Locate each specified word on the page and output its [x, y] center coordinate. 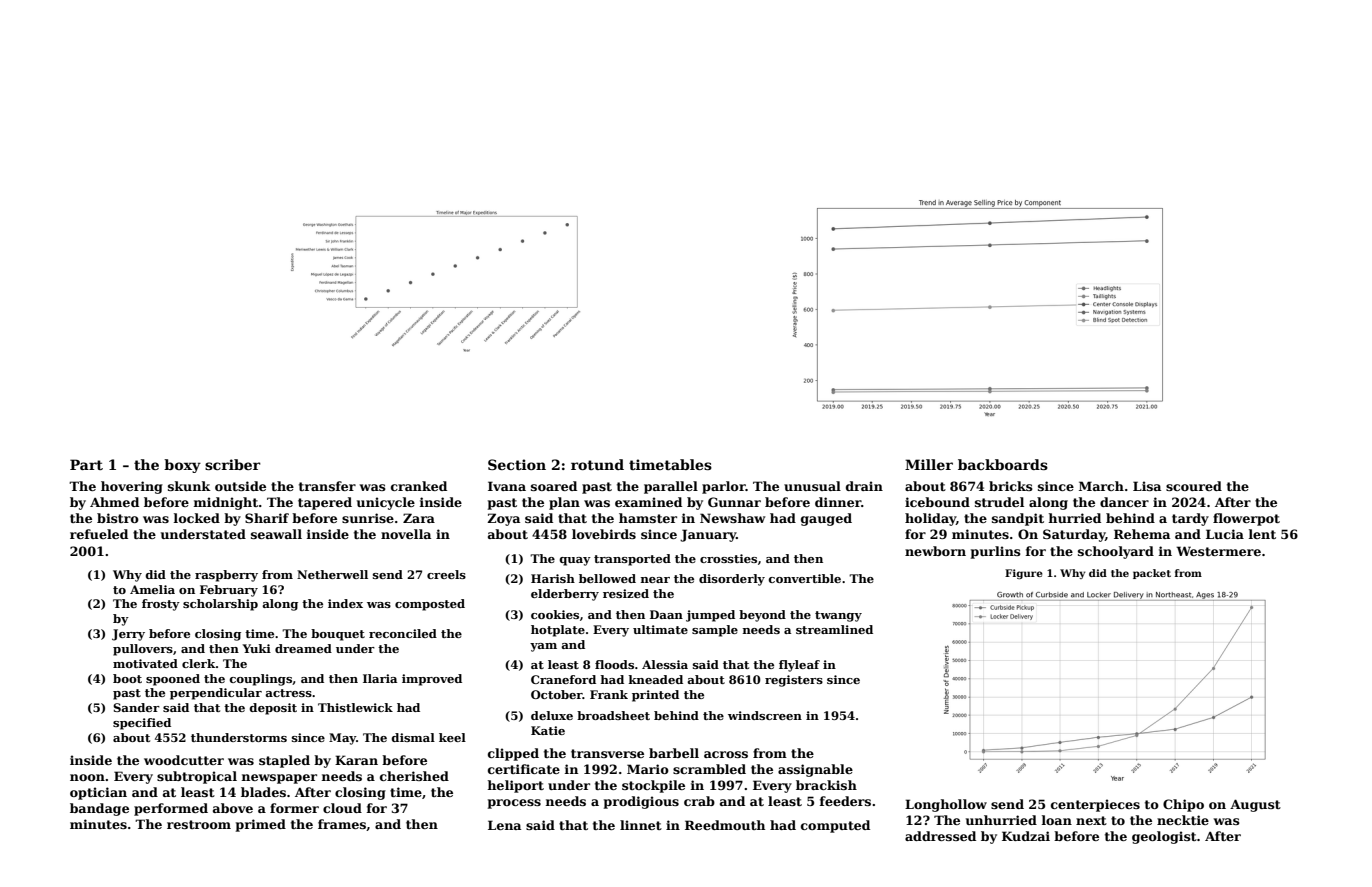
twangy [838, 616]
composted [430, 605]
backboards [1003, 464]
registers [794, 681]
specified [142, 724]
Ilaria [380, 678]
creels [446, 574]
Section [517, 464]
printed [655, 696]
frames [342, 824]
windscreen [765, 715]
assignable [815, 770]
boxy [182, 466]
